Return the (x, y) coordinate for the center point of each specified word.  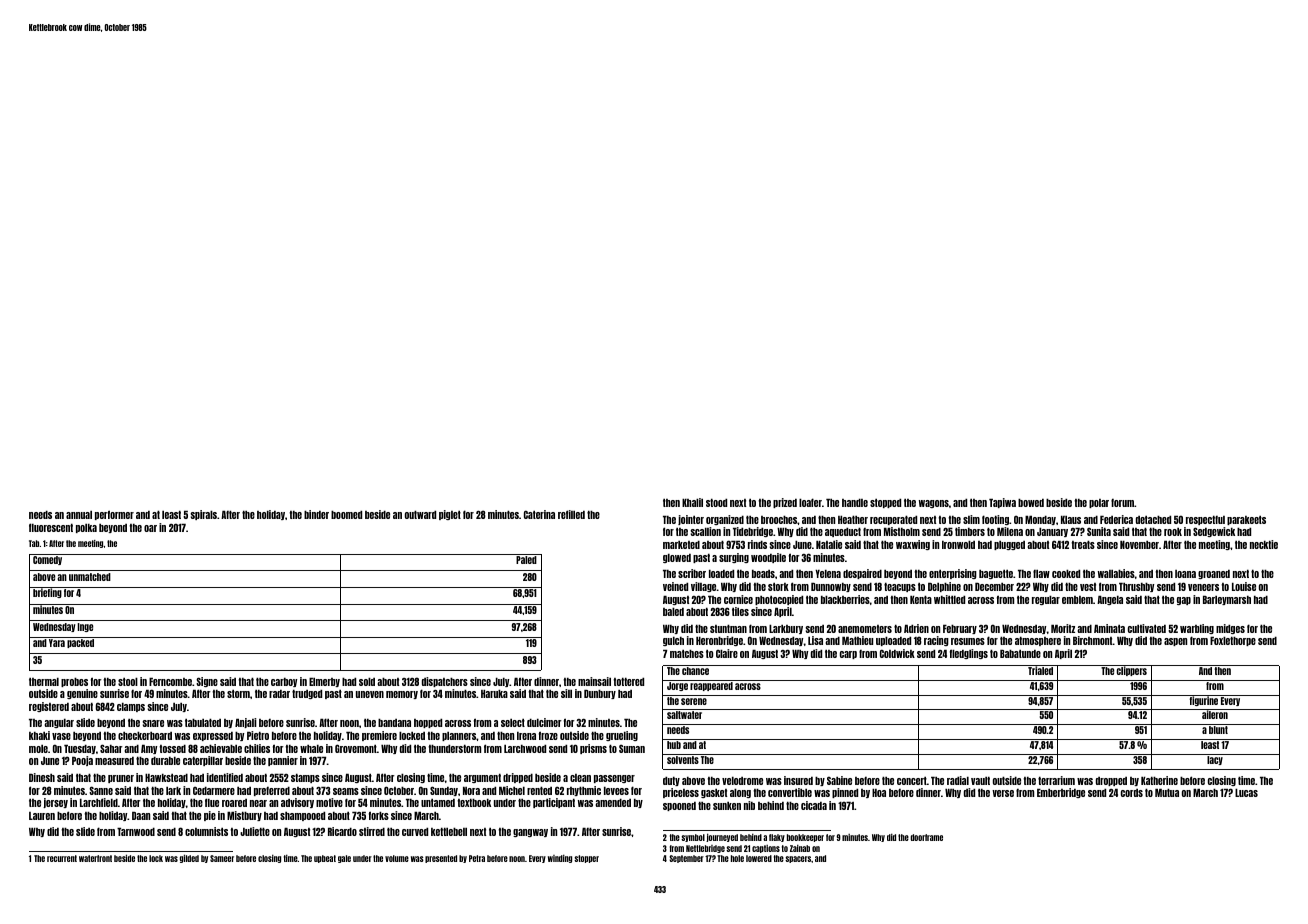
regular (1046, 600)
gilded (189, 858)
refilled (571, 514)
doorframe (926, 837)
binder (316, 514)
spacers (798, 859)
